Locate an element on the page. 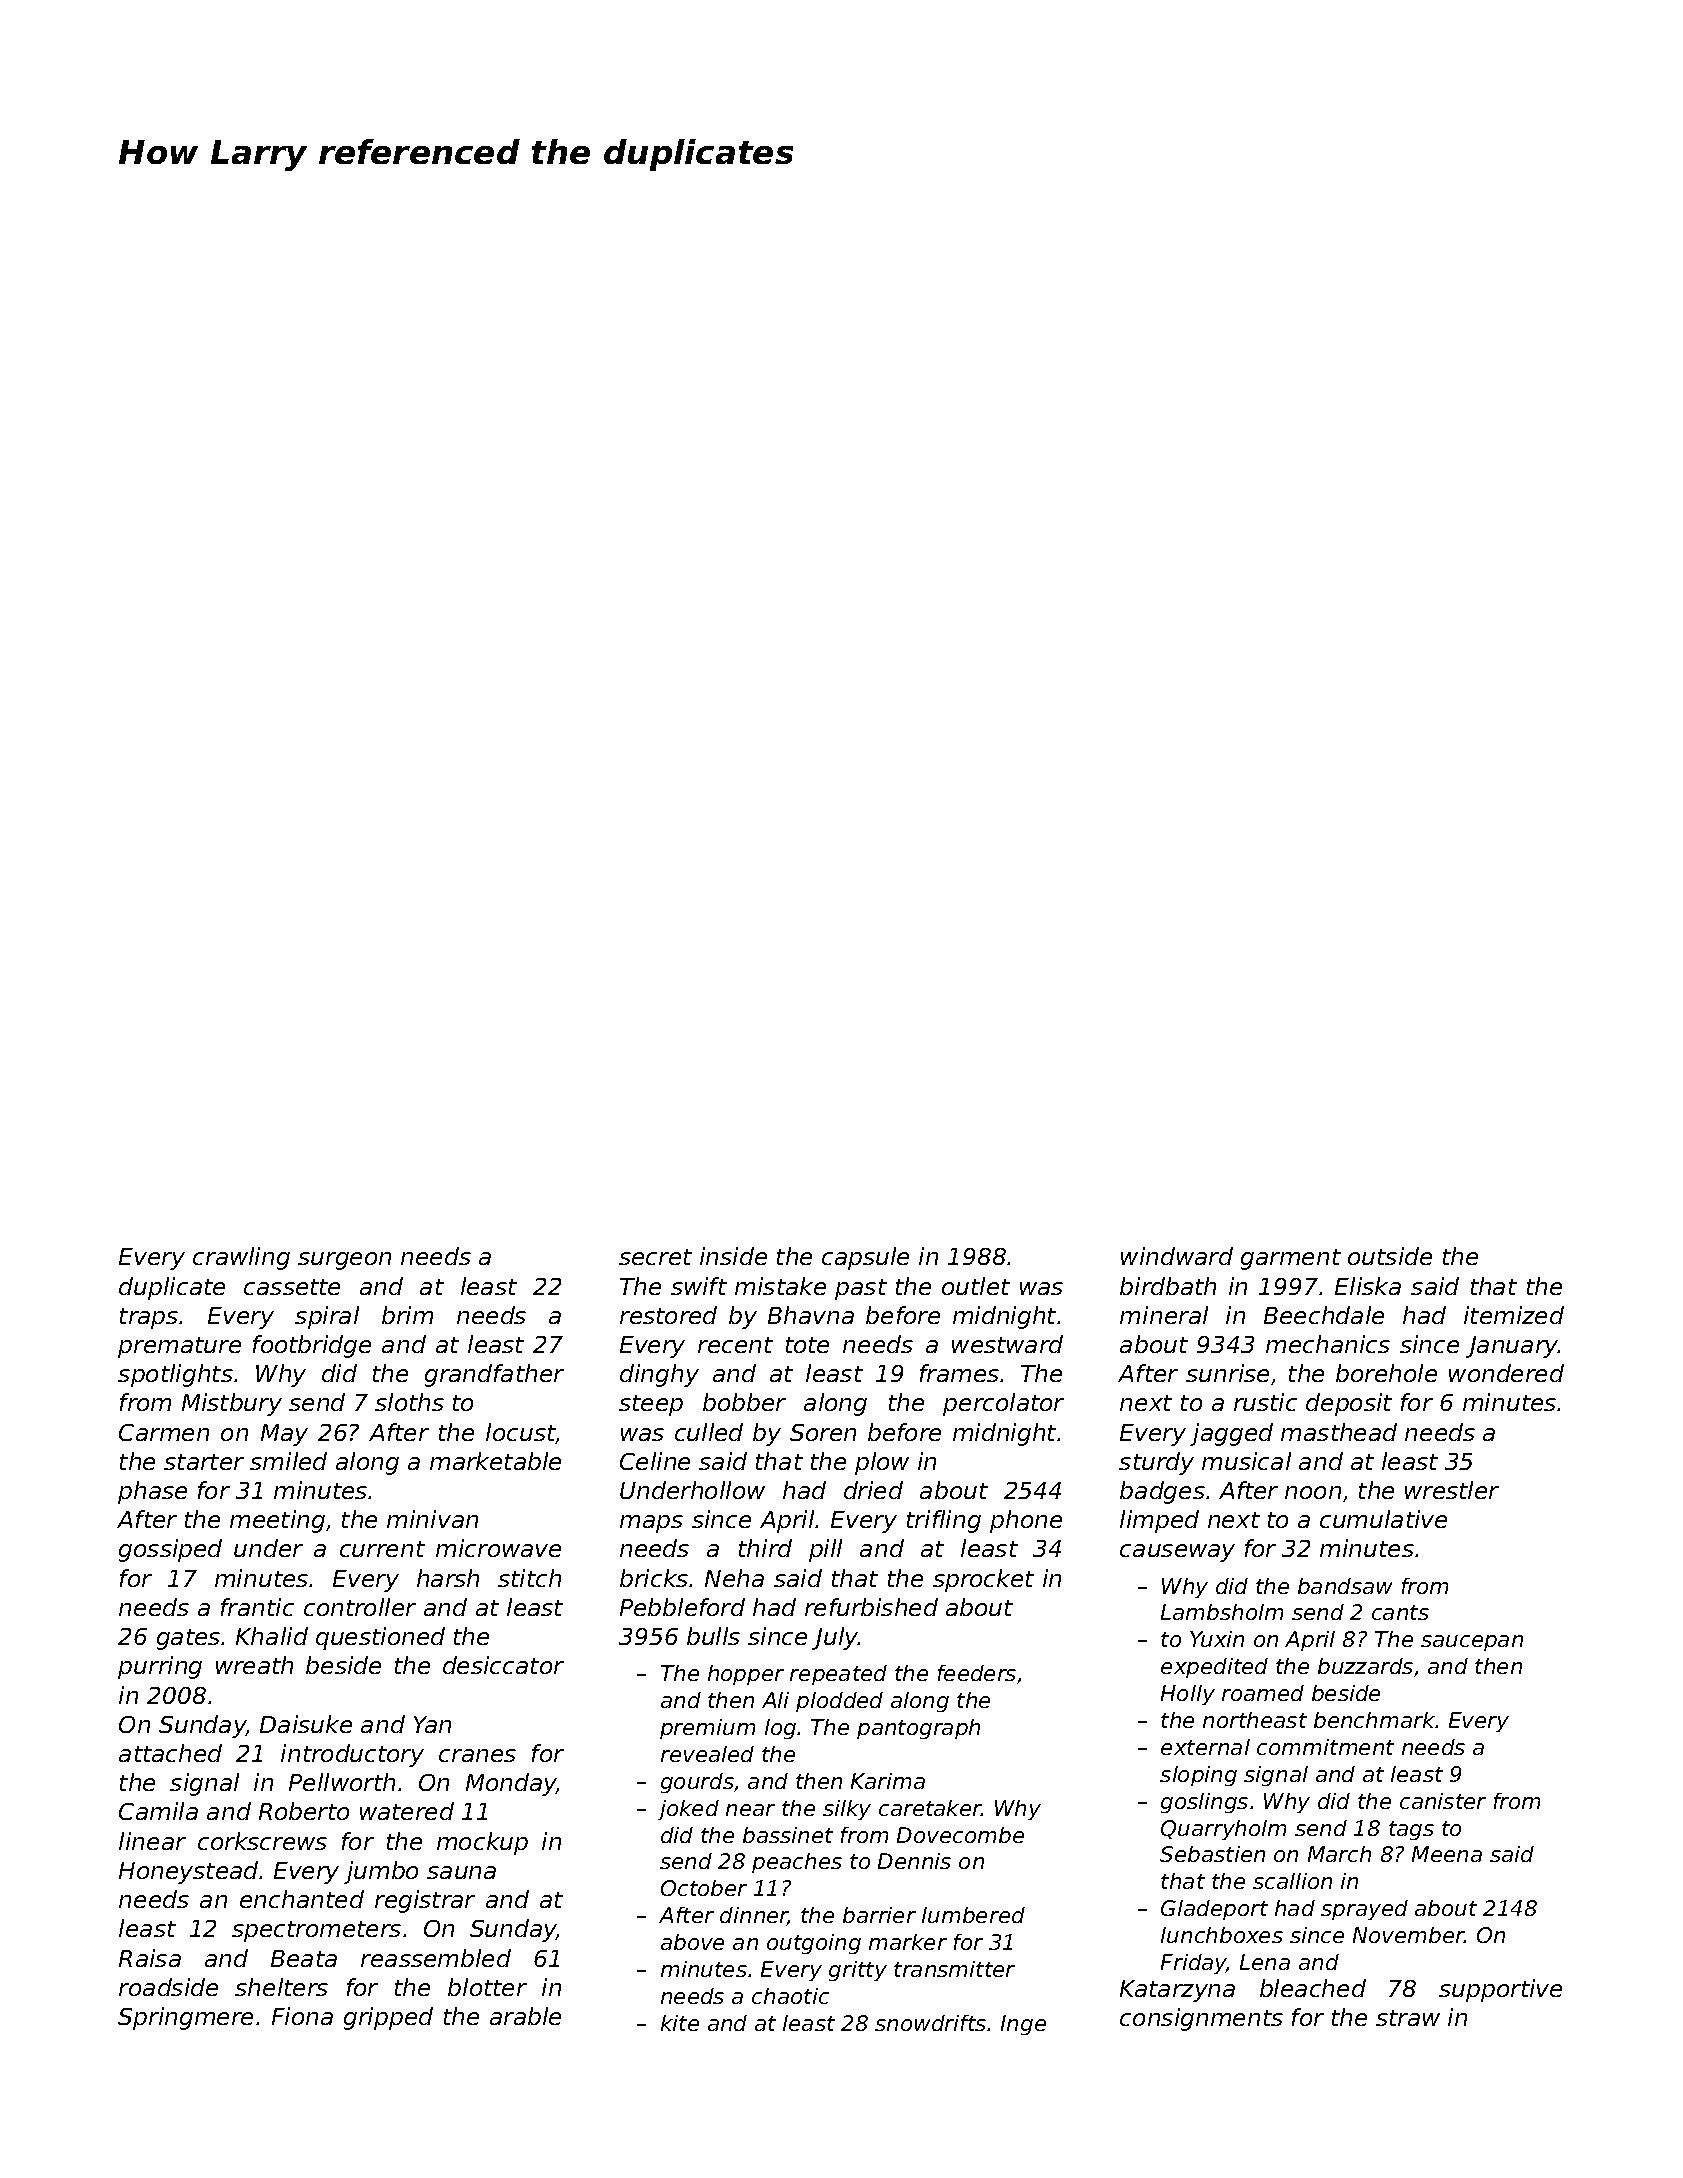 This image has height=2178, width=1683. enchanted is located at coordinates (302, 1899).
